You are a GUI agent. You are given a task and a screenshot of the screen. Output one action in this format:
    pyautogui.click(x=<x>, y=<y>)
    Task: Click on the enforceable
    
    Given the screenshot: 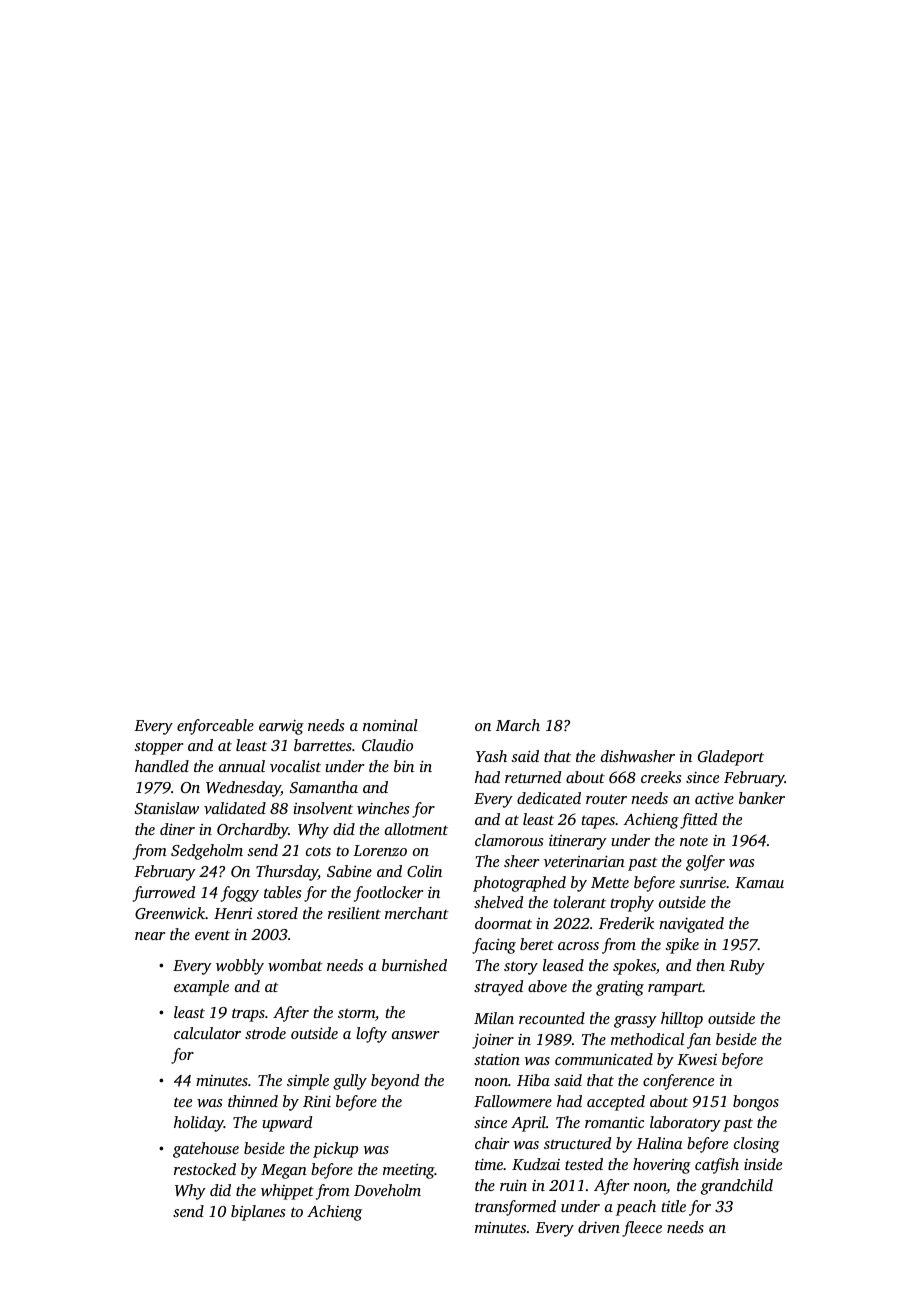 What is the action you would take?
    pyautogui.click(x=215, y=727)
